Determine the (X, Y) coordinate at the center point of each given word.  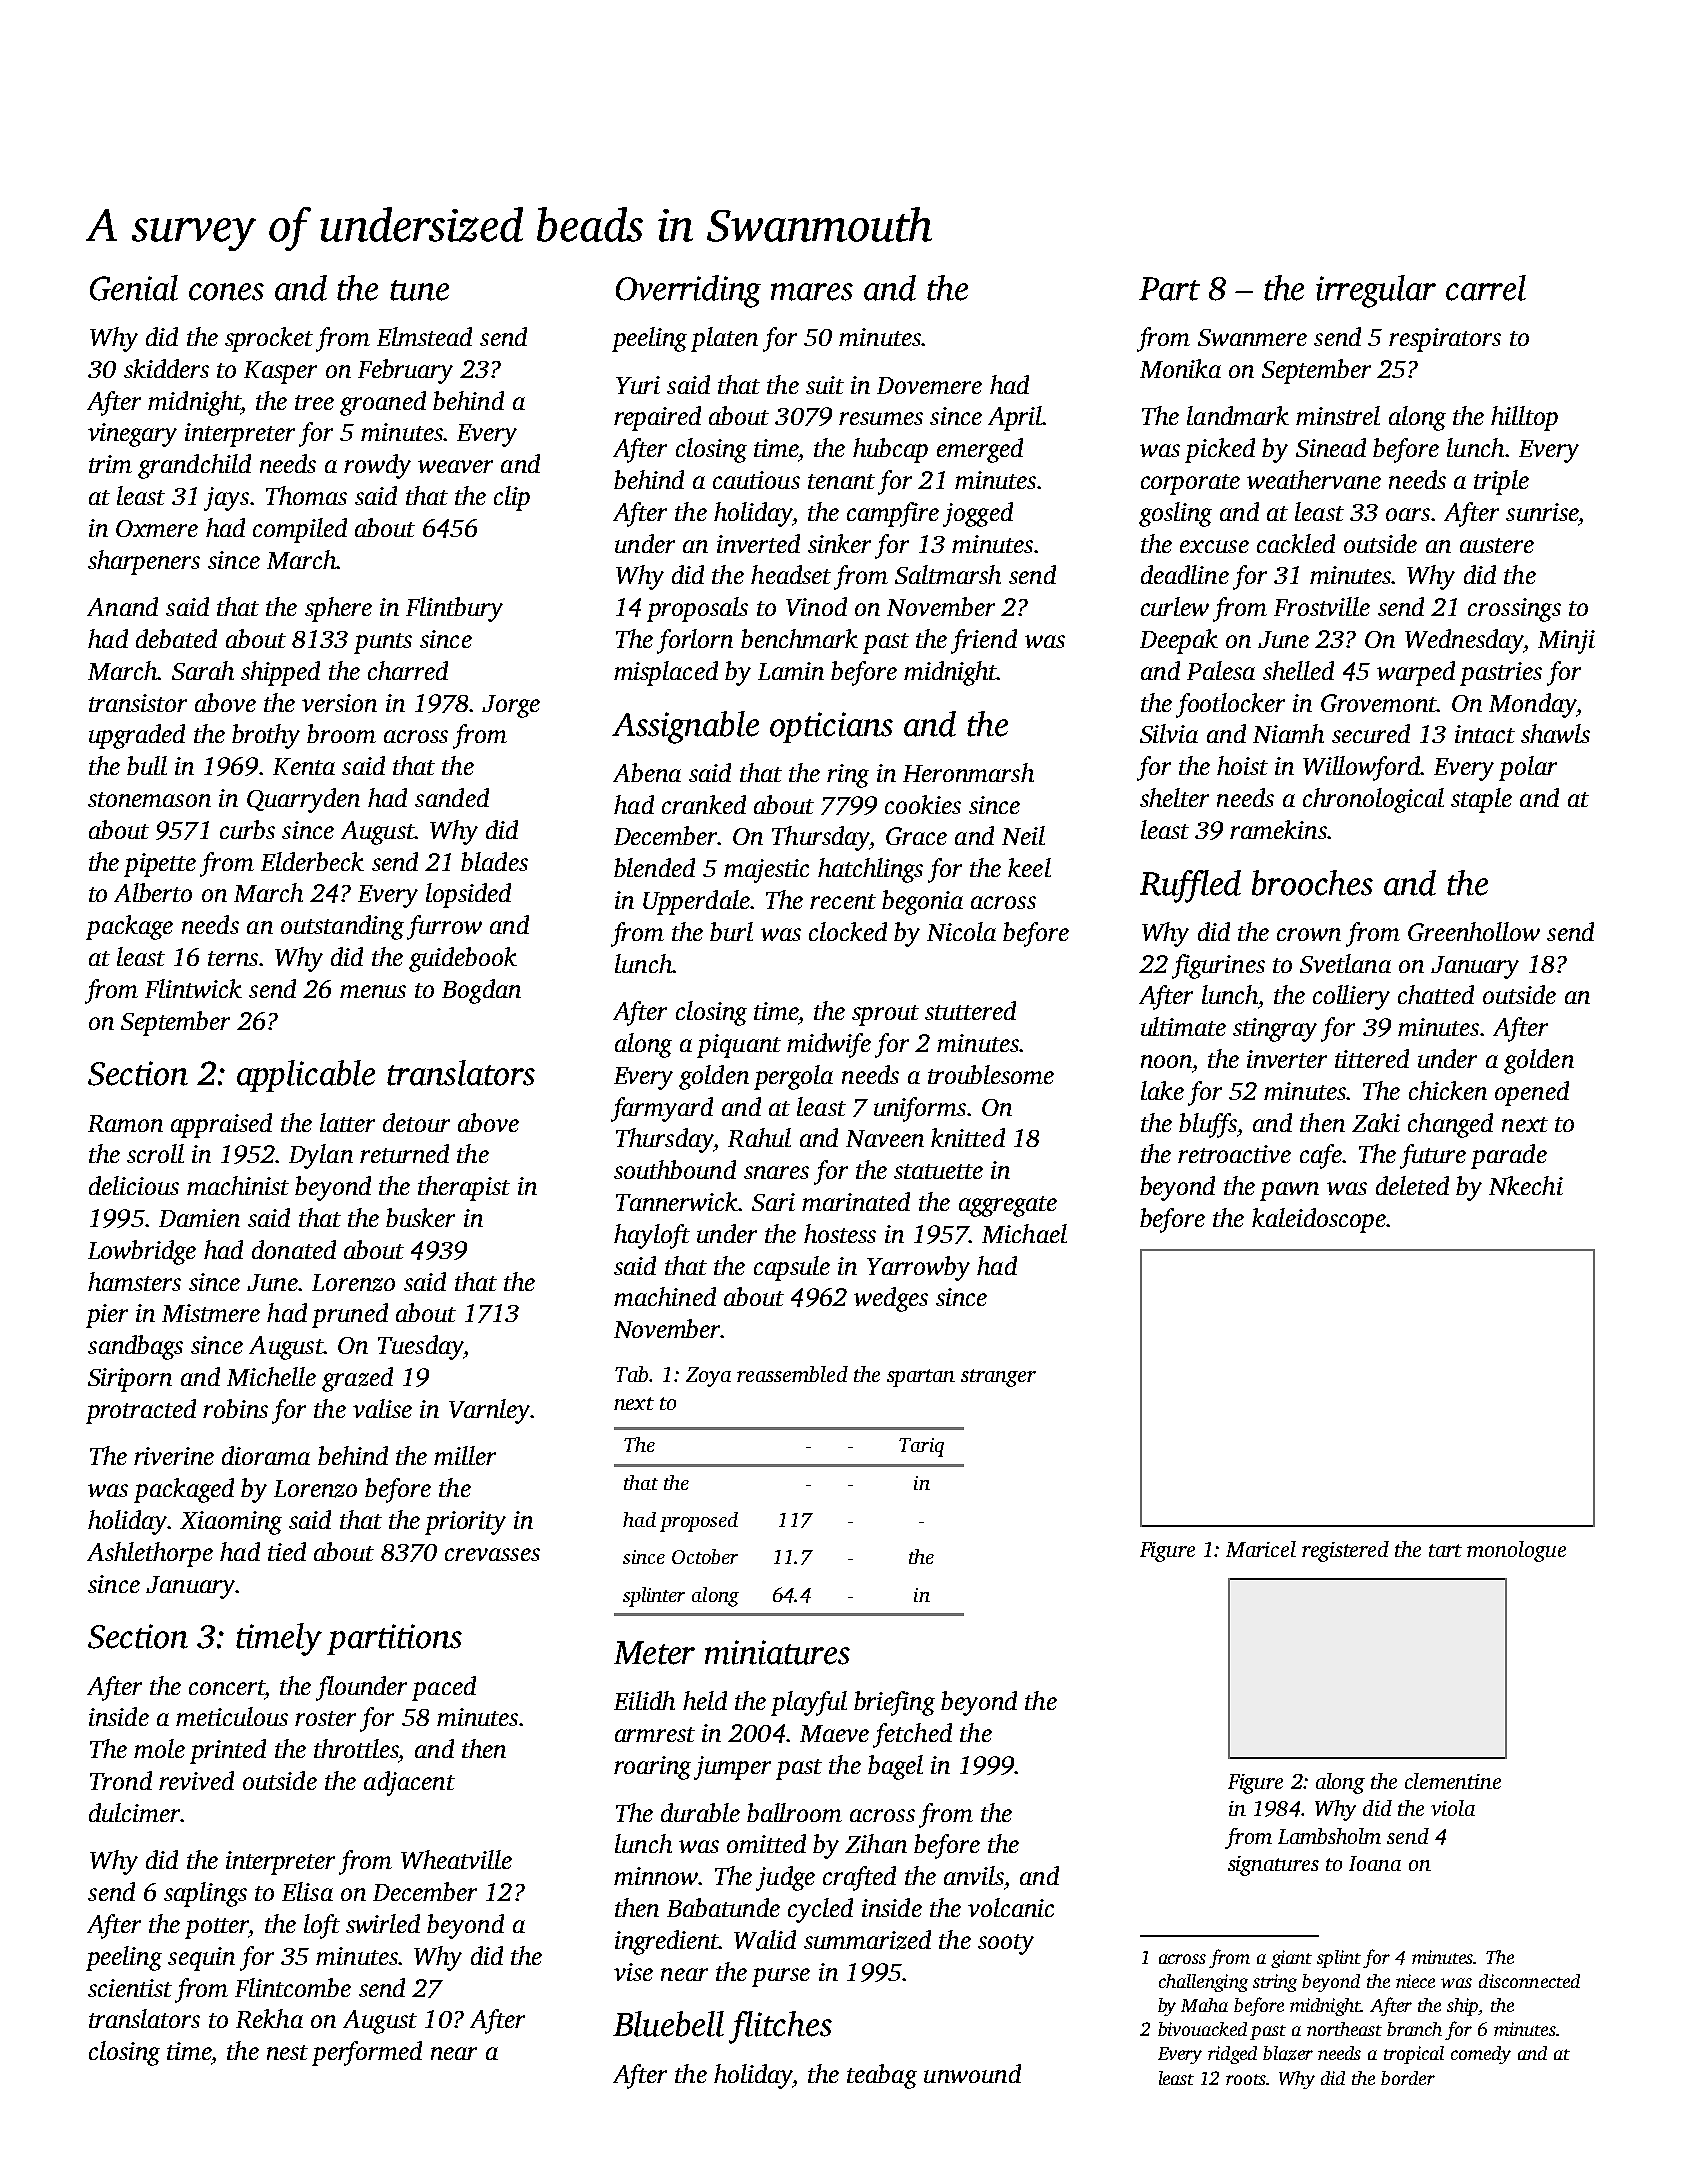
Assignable (685, 727)
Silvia (1169, 733)
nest (287, 2052)
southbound (675, 1169)
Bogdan (481, 991)
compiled (300, 530)
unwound (972, 2073)
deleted (1412, 1185)
